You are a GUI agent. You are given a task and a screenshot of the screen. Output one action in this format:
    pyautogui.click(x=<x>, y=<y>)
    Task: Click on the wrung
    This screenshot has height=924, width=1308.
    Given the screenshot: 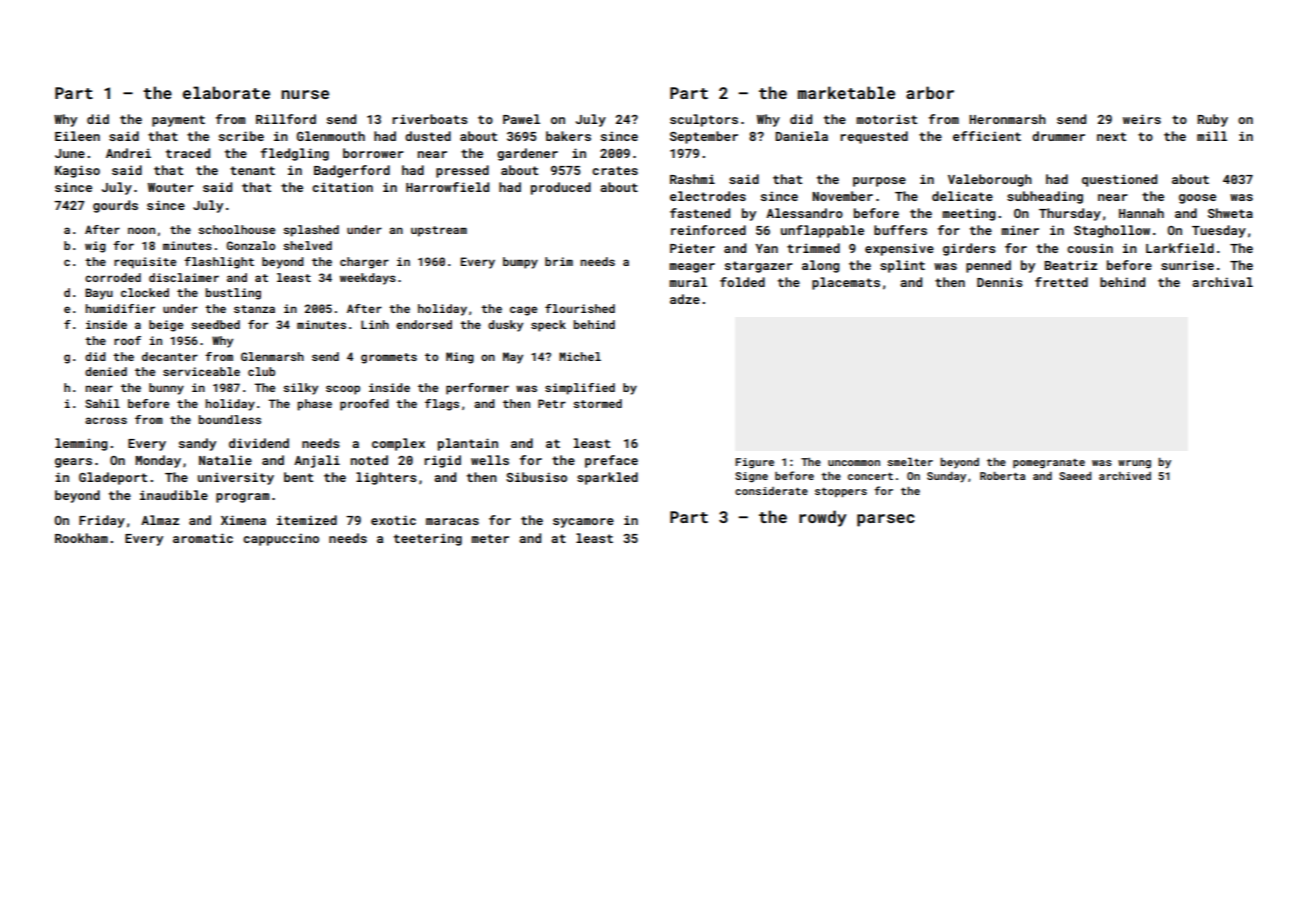 What is the action you would take?
    pyautogui.click(x=1134, y=464)
